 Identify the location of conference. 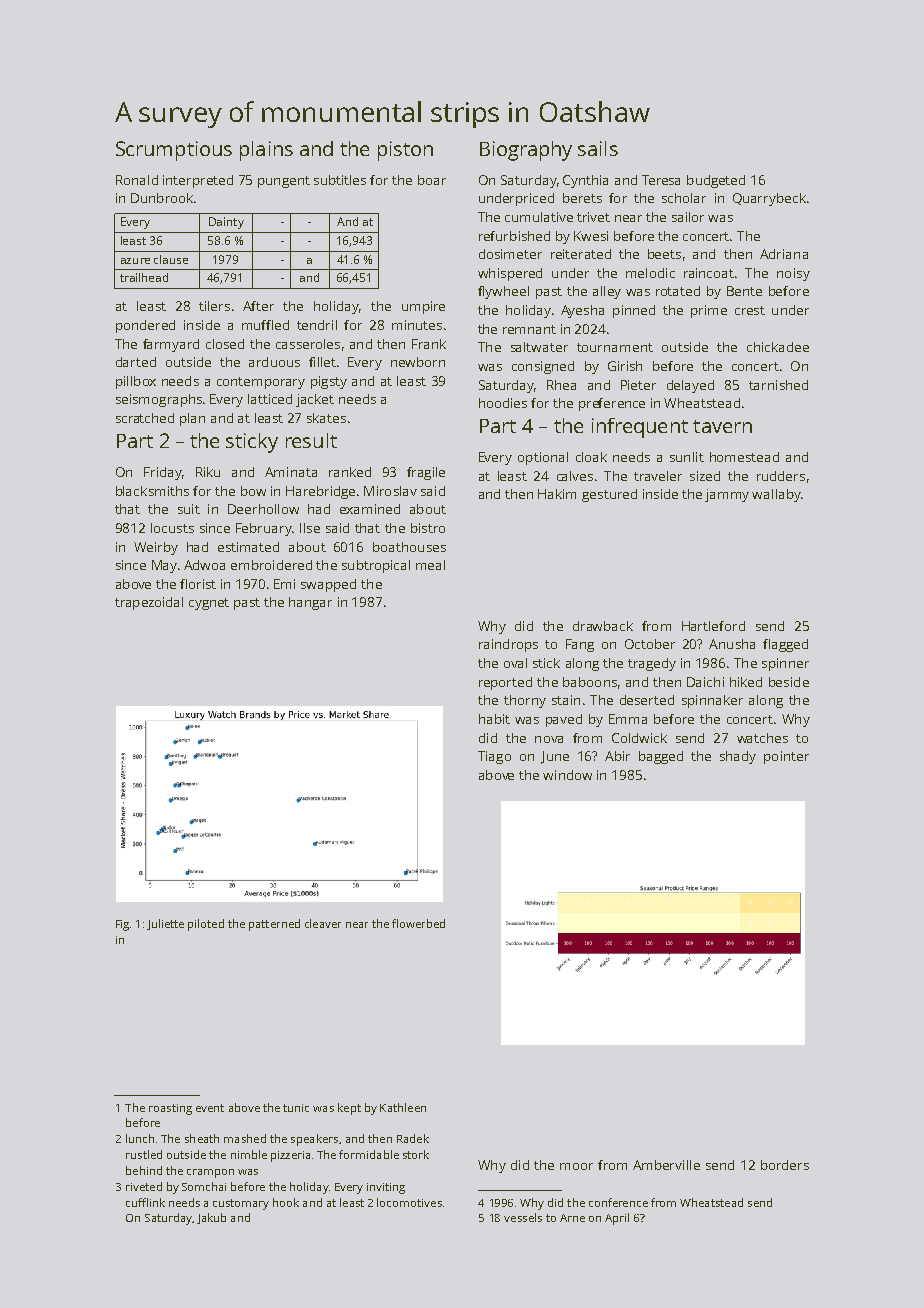
(618, 1202).
